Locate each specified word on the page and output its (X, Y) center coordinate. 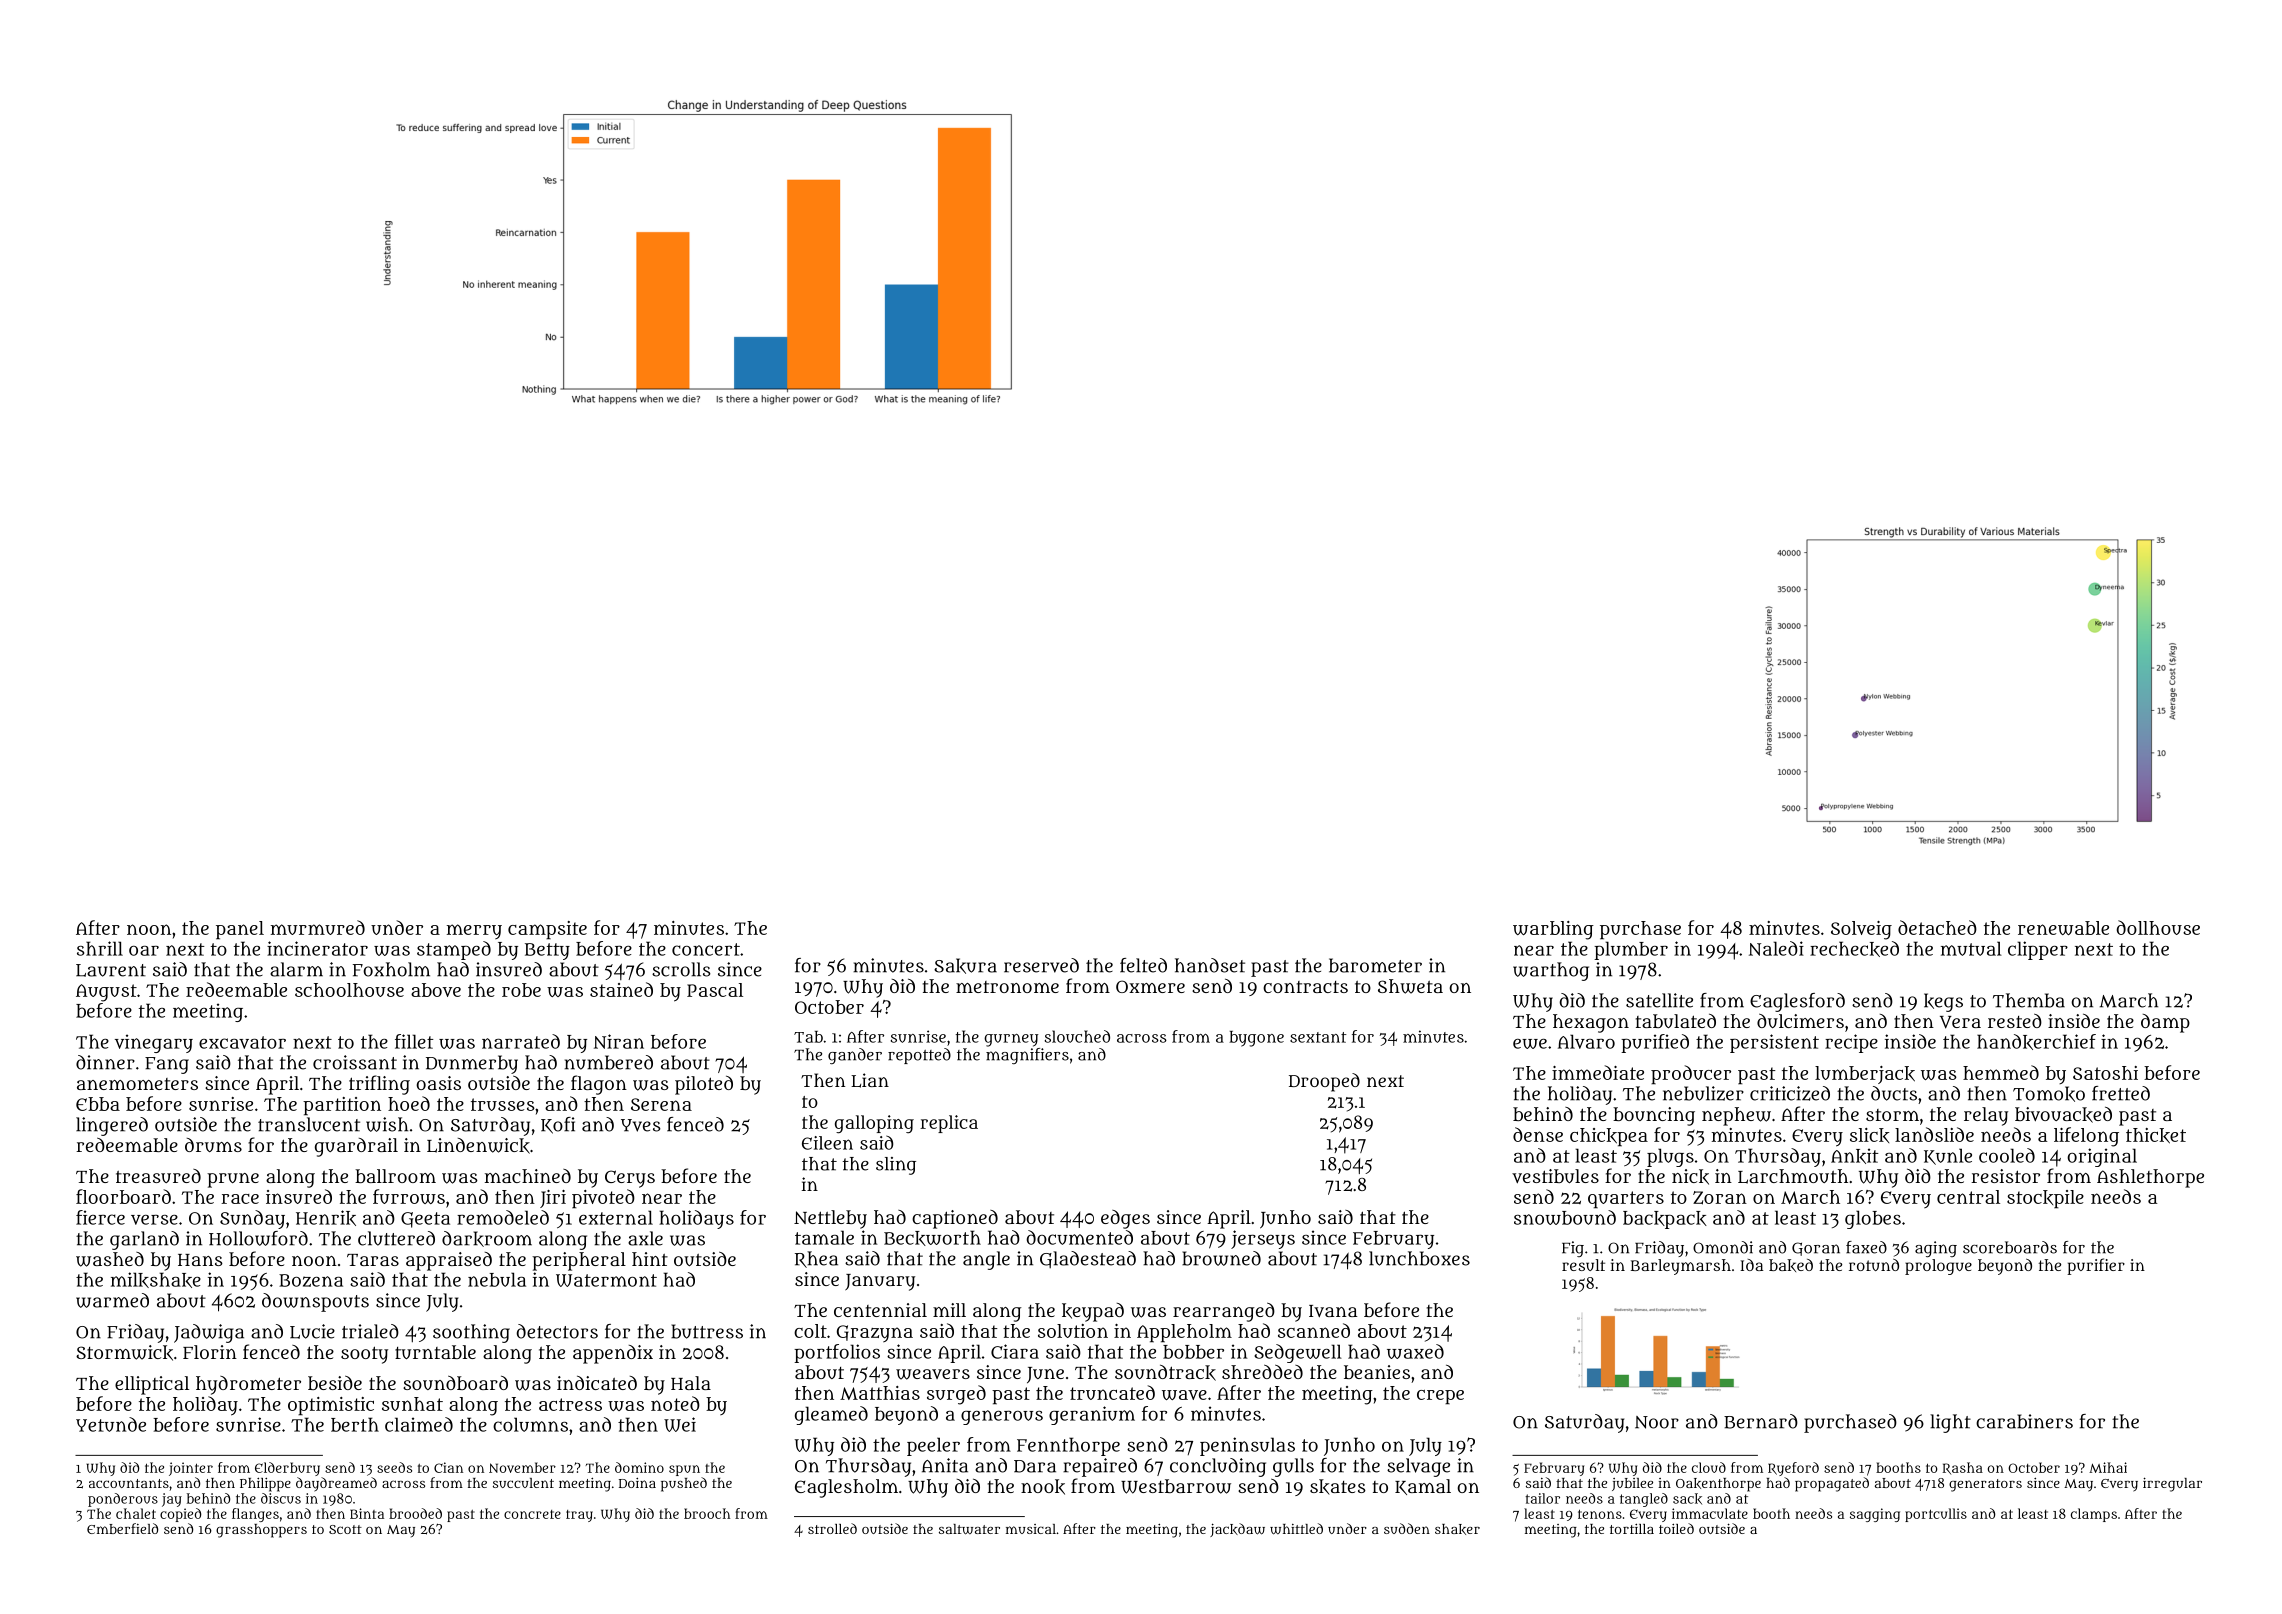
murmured (318, 927)
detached (1937, 927)
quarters (1626, 1200)
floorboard (123, 1196)
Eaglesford (1797, 1002)
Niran (619, 1041)
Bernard (1761, 1421)
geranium (1092, 1415)
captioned (955, 1219)
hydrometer (248, 1385)
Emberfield (122, 1528)
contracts (1305, 987)
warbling (1553, 930)
